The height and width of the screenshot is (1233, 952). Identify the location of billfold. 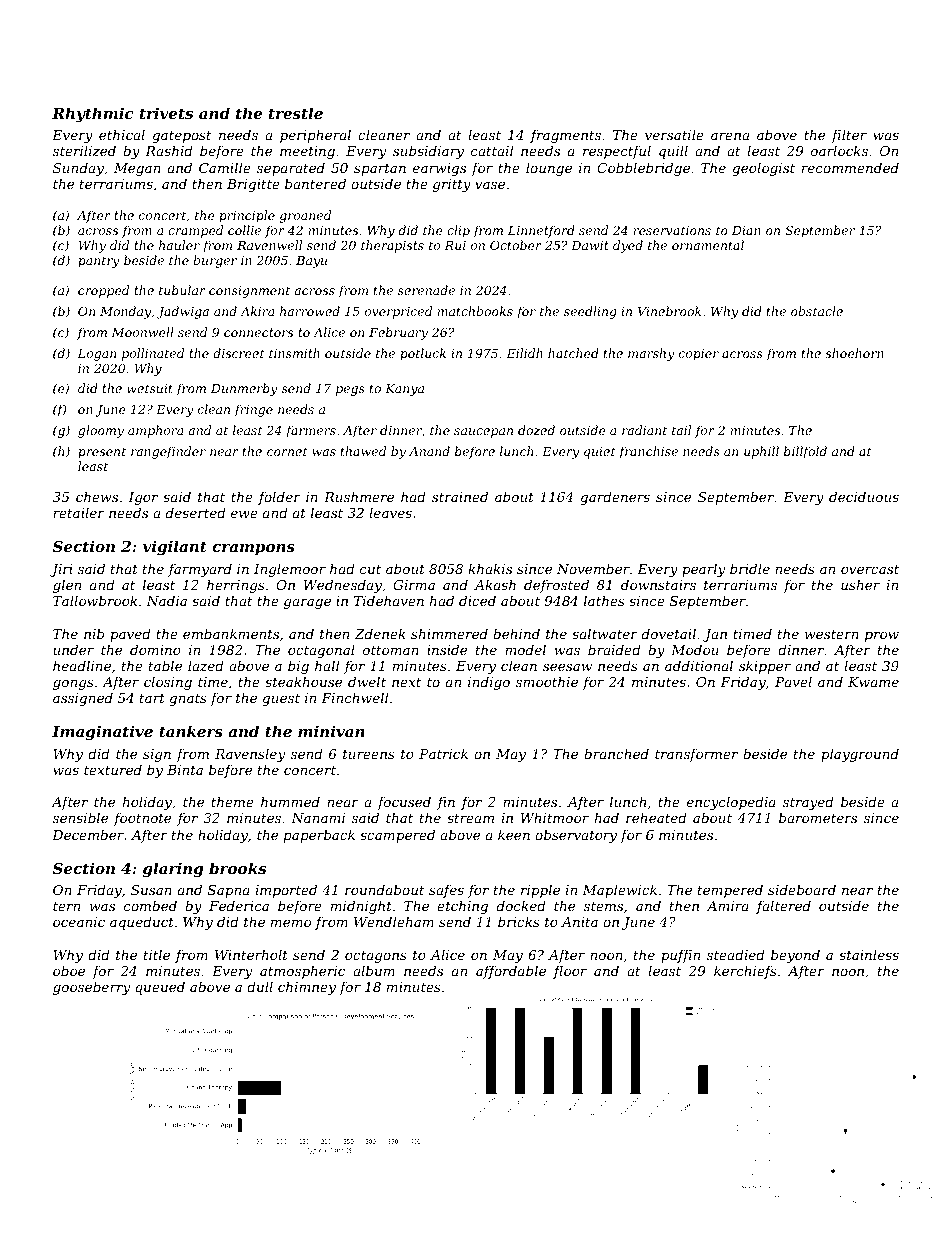
(805, 452).
